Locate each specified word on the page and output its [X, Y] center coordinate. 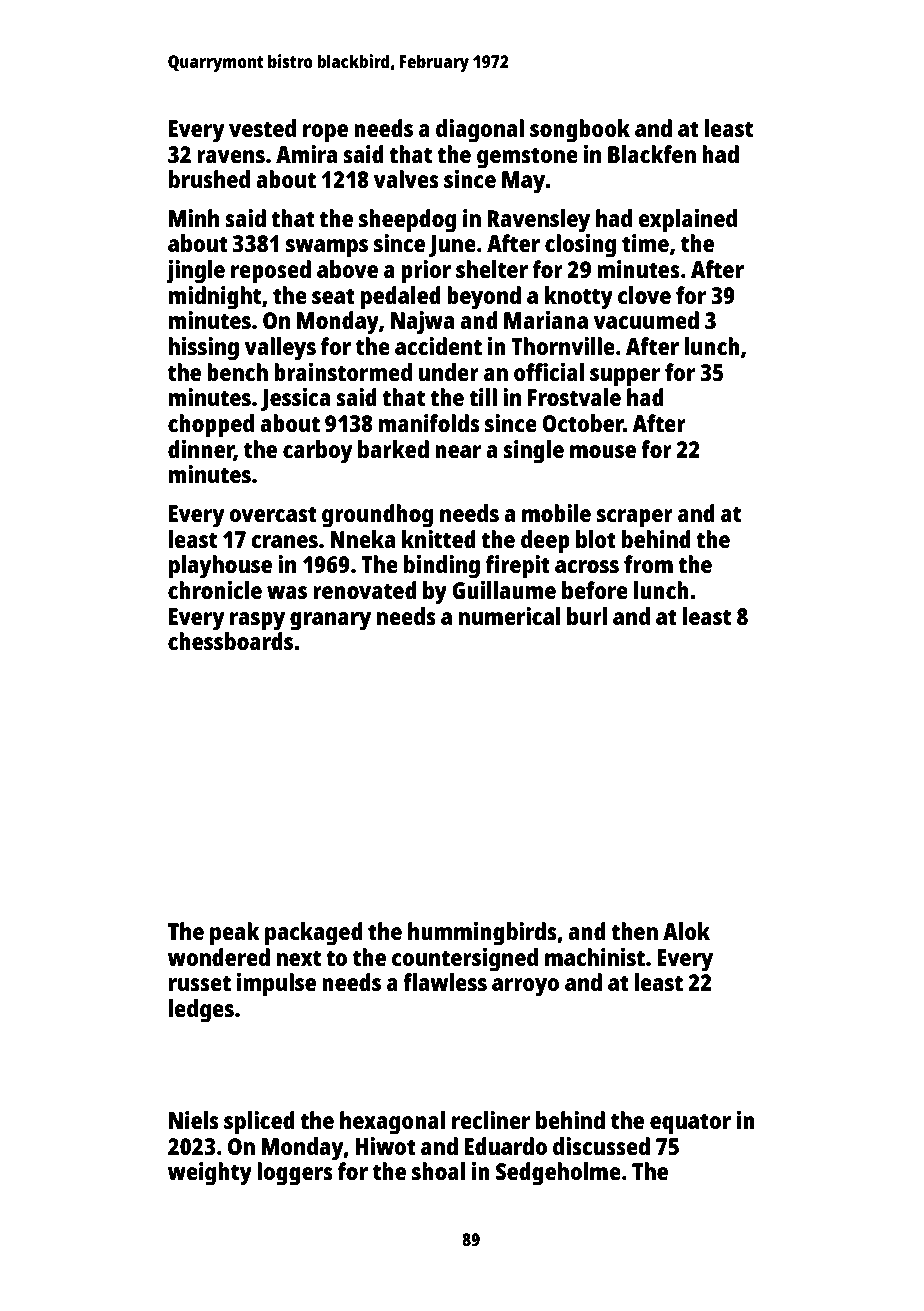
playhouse [220, 567]
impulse [276, 985]
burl [587, 616]
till [483, 397]
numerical [510, 616]
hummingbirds [482, 934]
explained [687, 221]
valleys [280, 349]
